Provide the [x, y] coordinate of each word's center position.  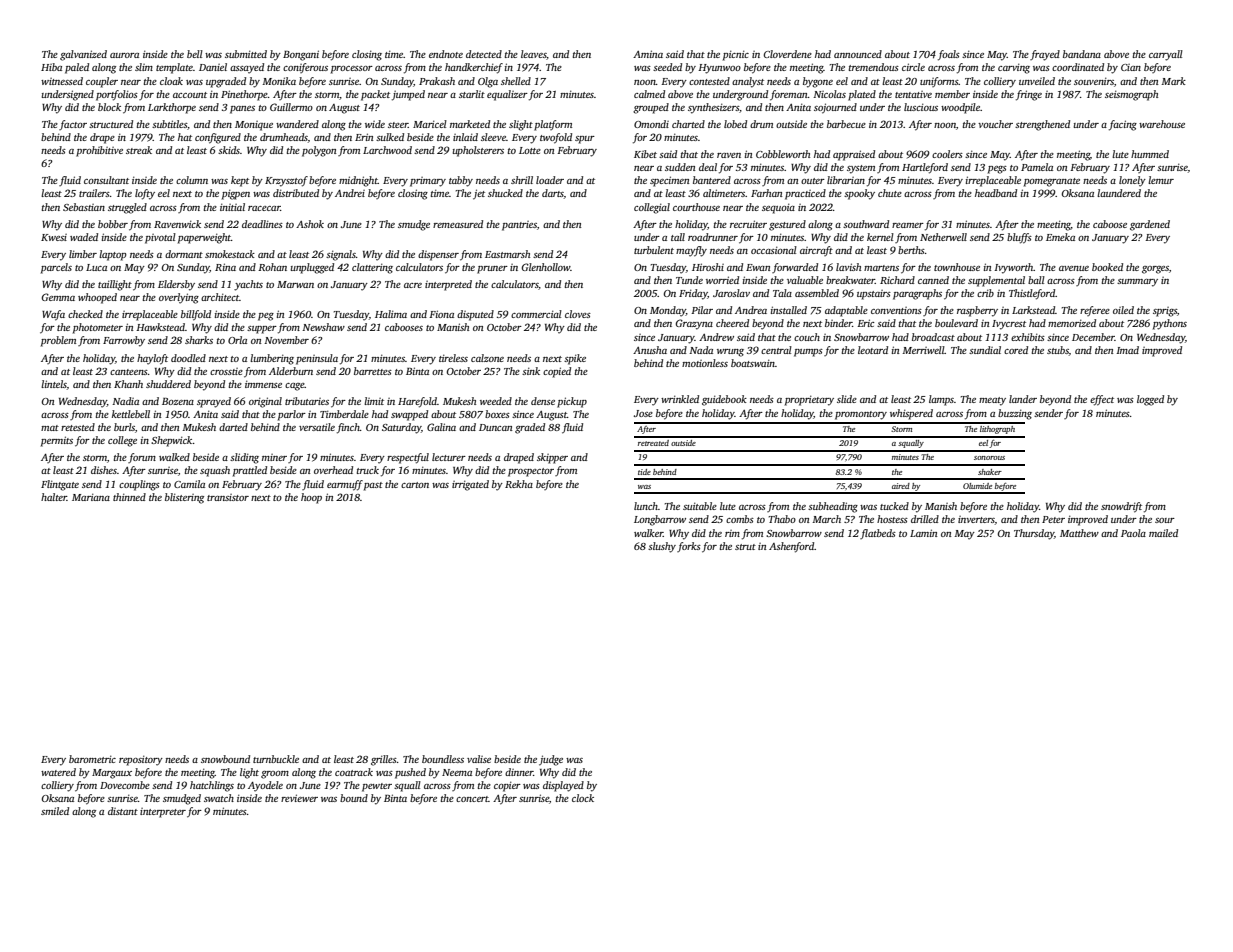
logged [1150, 400]
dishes [104, 470]
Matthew [1079, 533]
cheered [732, 323]
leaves [534, 55]
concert [472, 799]
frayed [1045, 55]
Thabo [782, 519]
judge [551, 760]
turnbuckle [276, 759]
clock [583, 798]
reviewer [299, 798]
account [190, 95]
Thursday [1034, 534]
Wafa [53, 315]
